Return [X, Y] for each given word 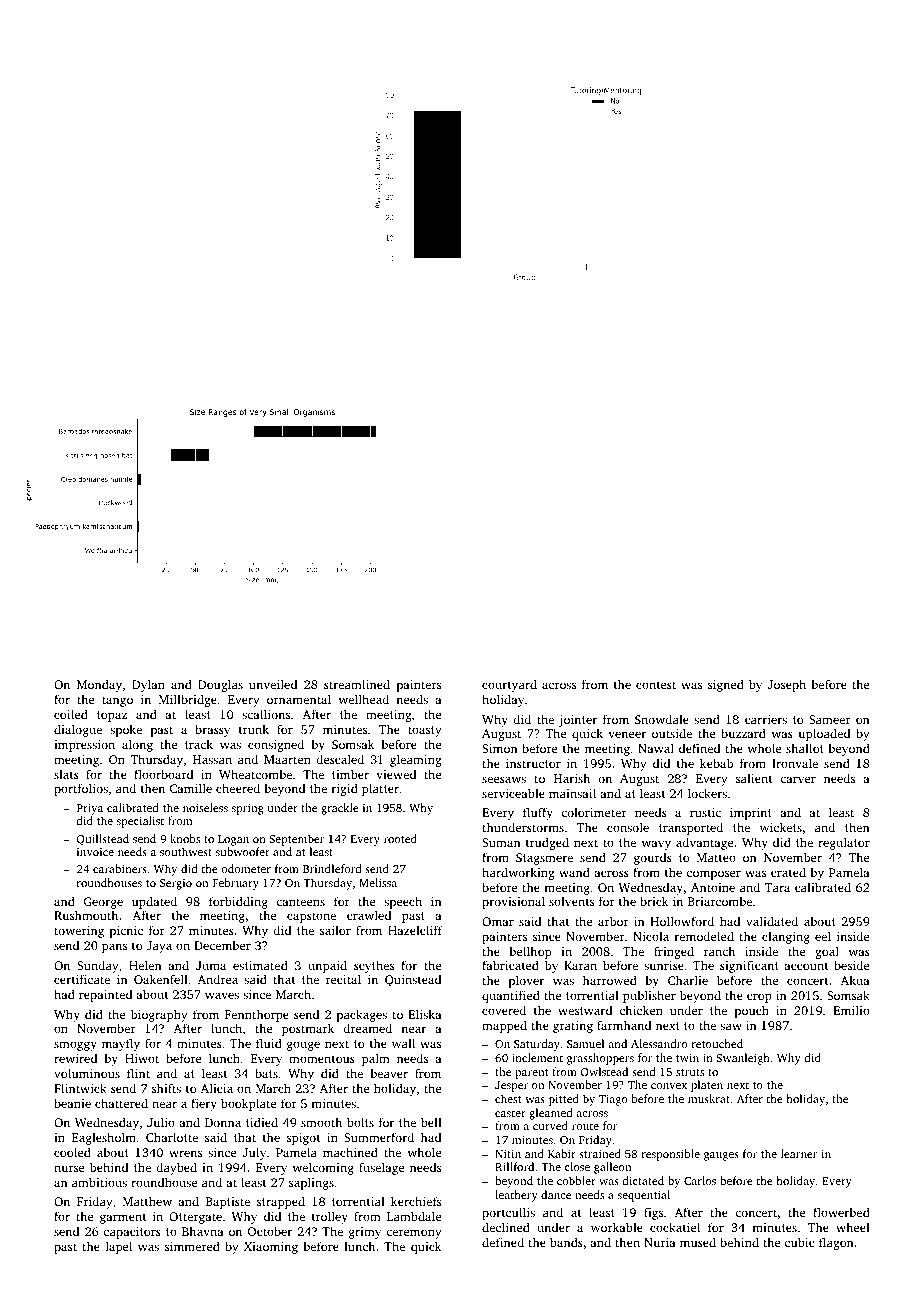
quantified [511, 996]
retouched [717, 1043]
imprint [751, 814]
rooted [400, 838]
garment [123, 1218]
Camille [191, 788]
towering [79, 932]
